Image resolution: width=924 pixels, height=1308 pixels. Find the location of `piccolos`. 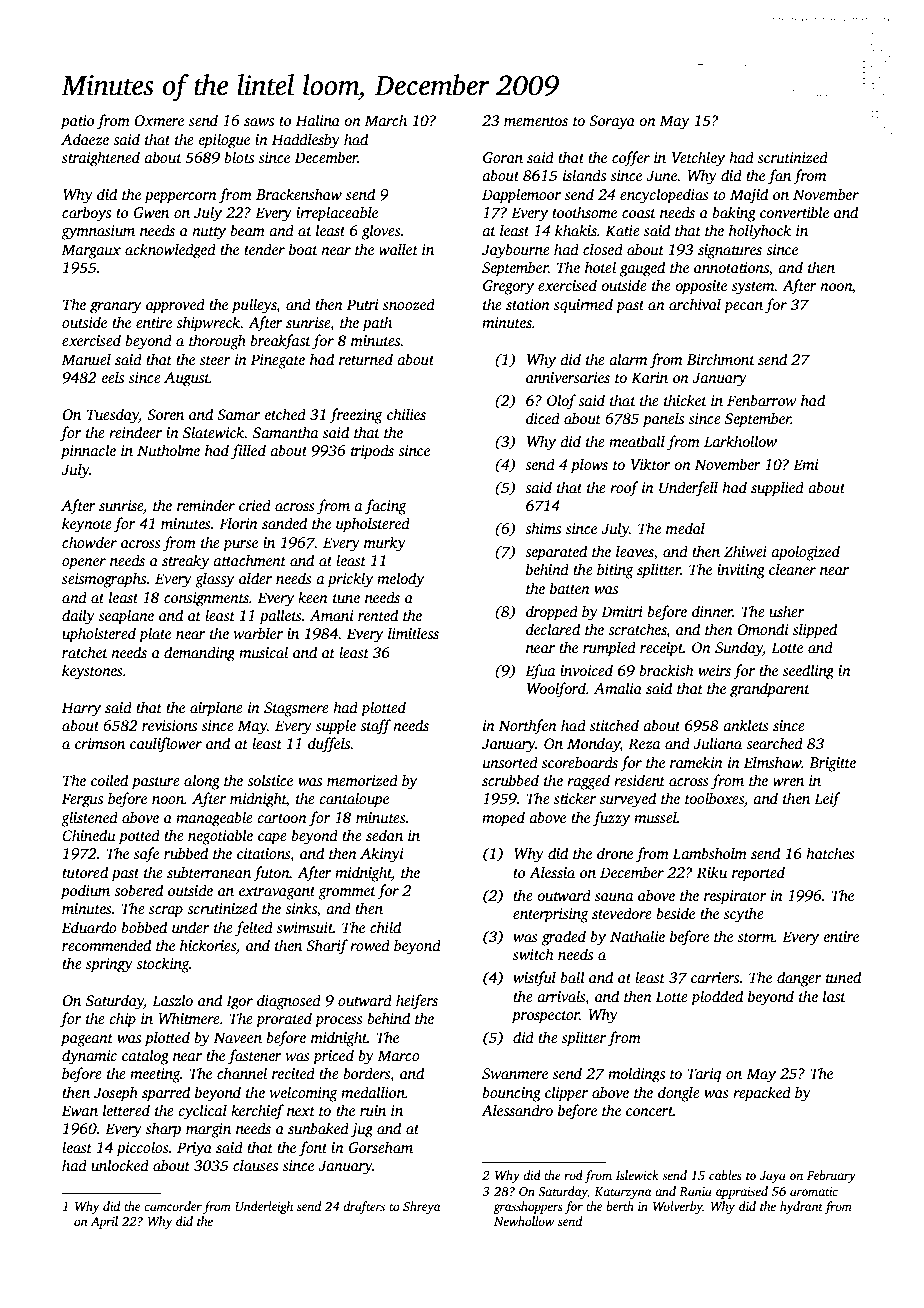

piccolos is located at coordinates (142, 1149).
